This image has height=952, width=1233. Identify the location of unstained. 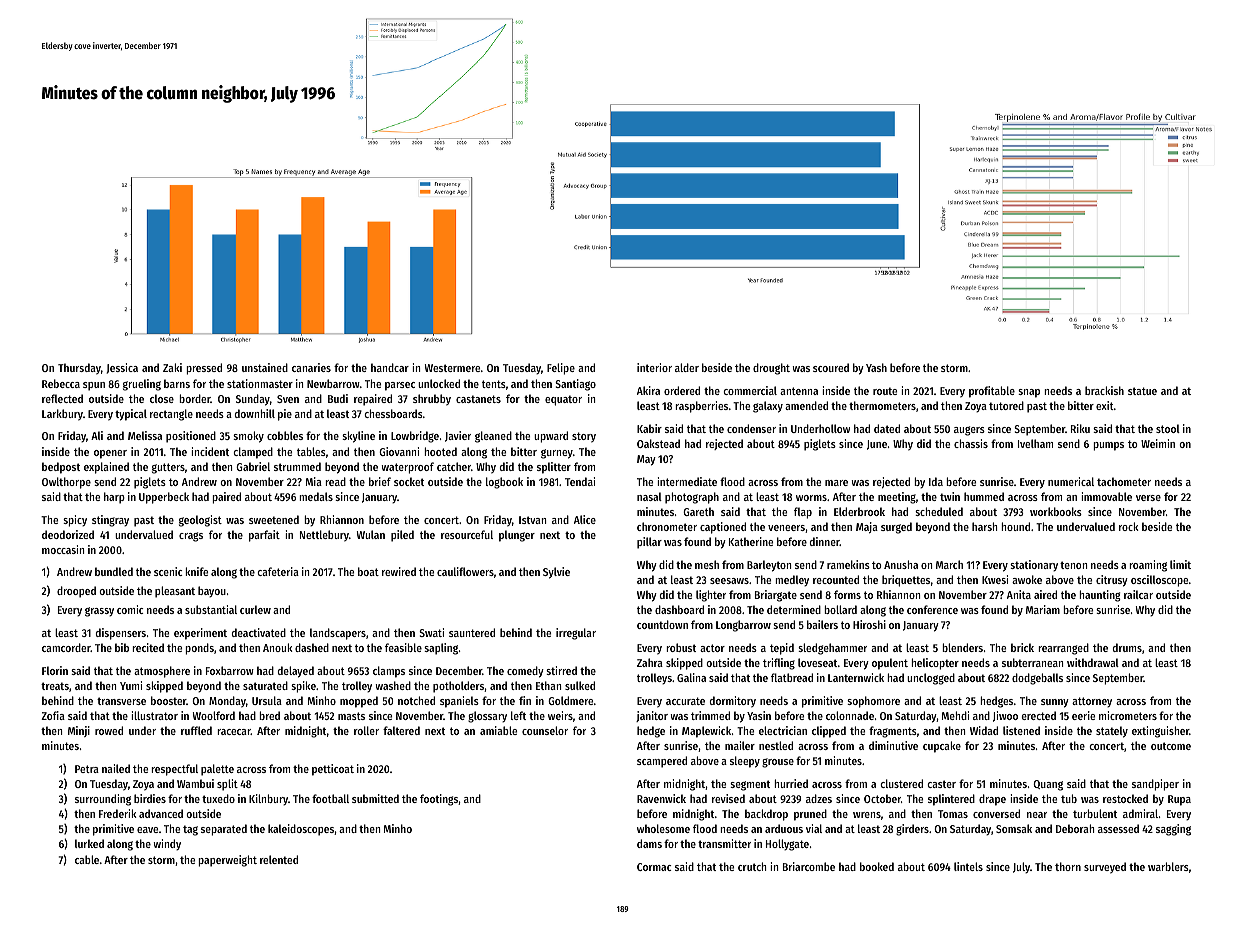
(265, 367).
